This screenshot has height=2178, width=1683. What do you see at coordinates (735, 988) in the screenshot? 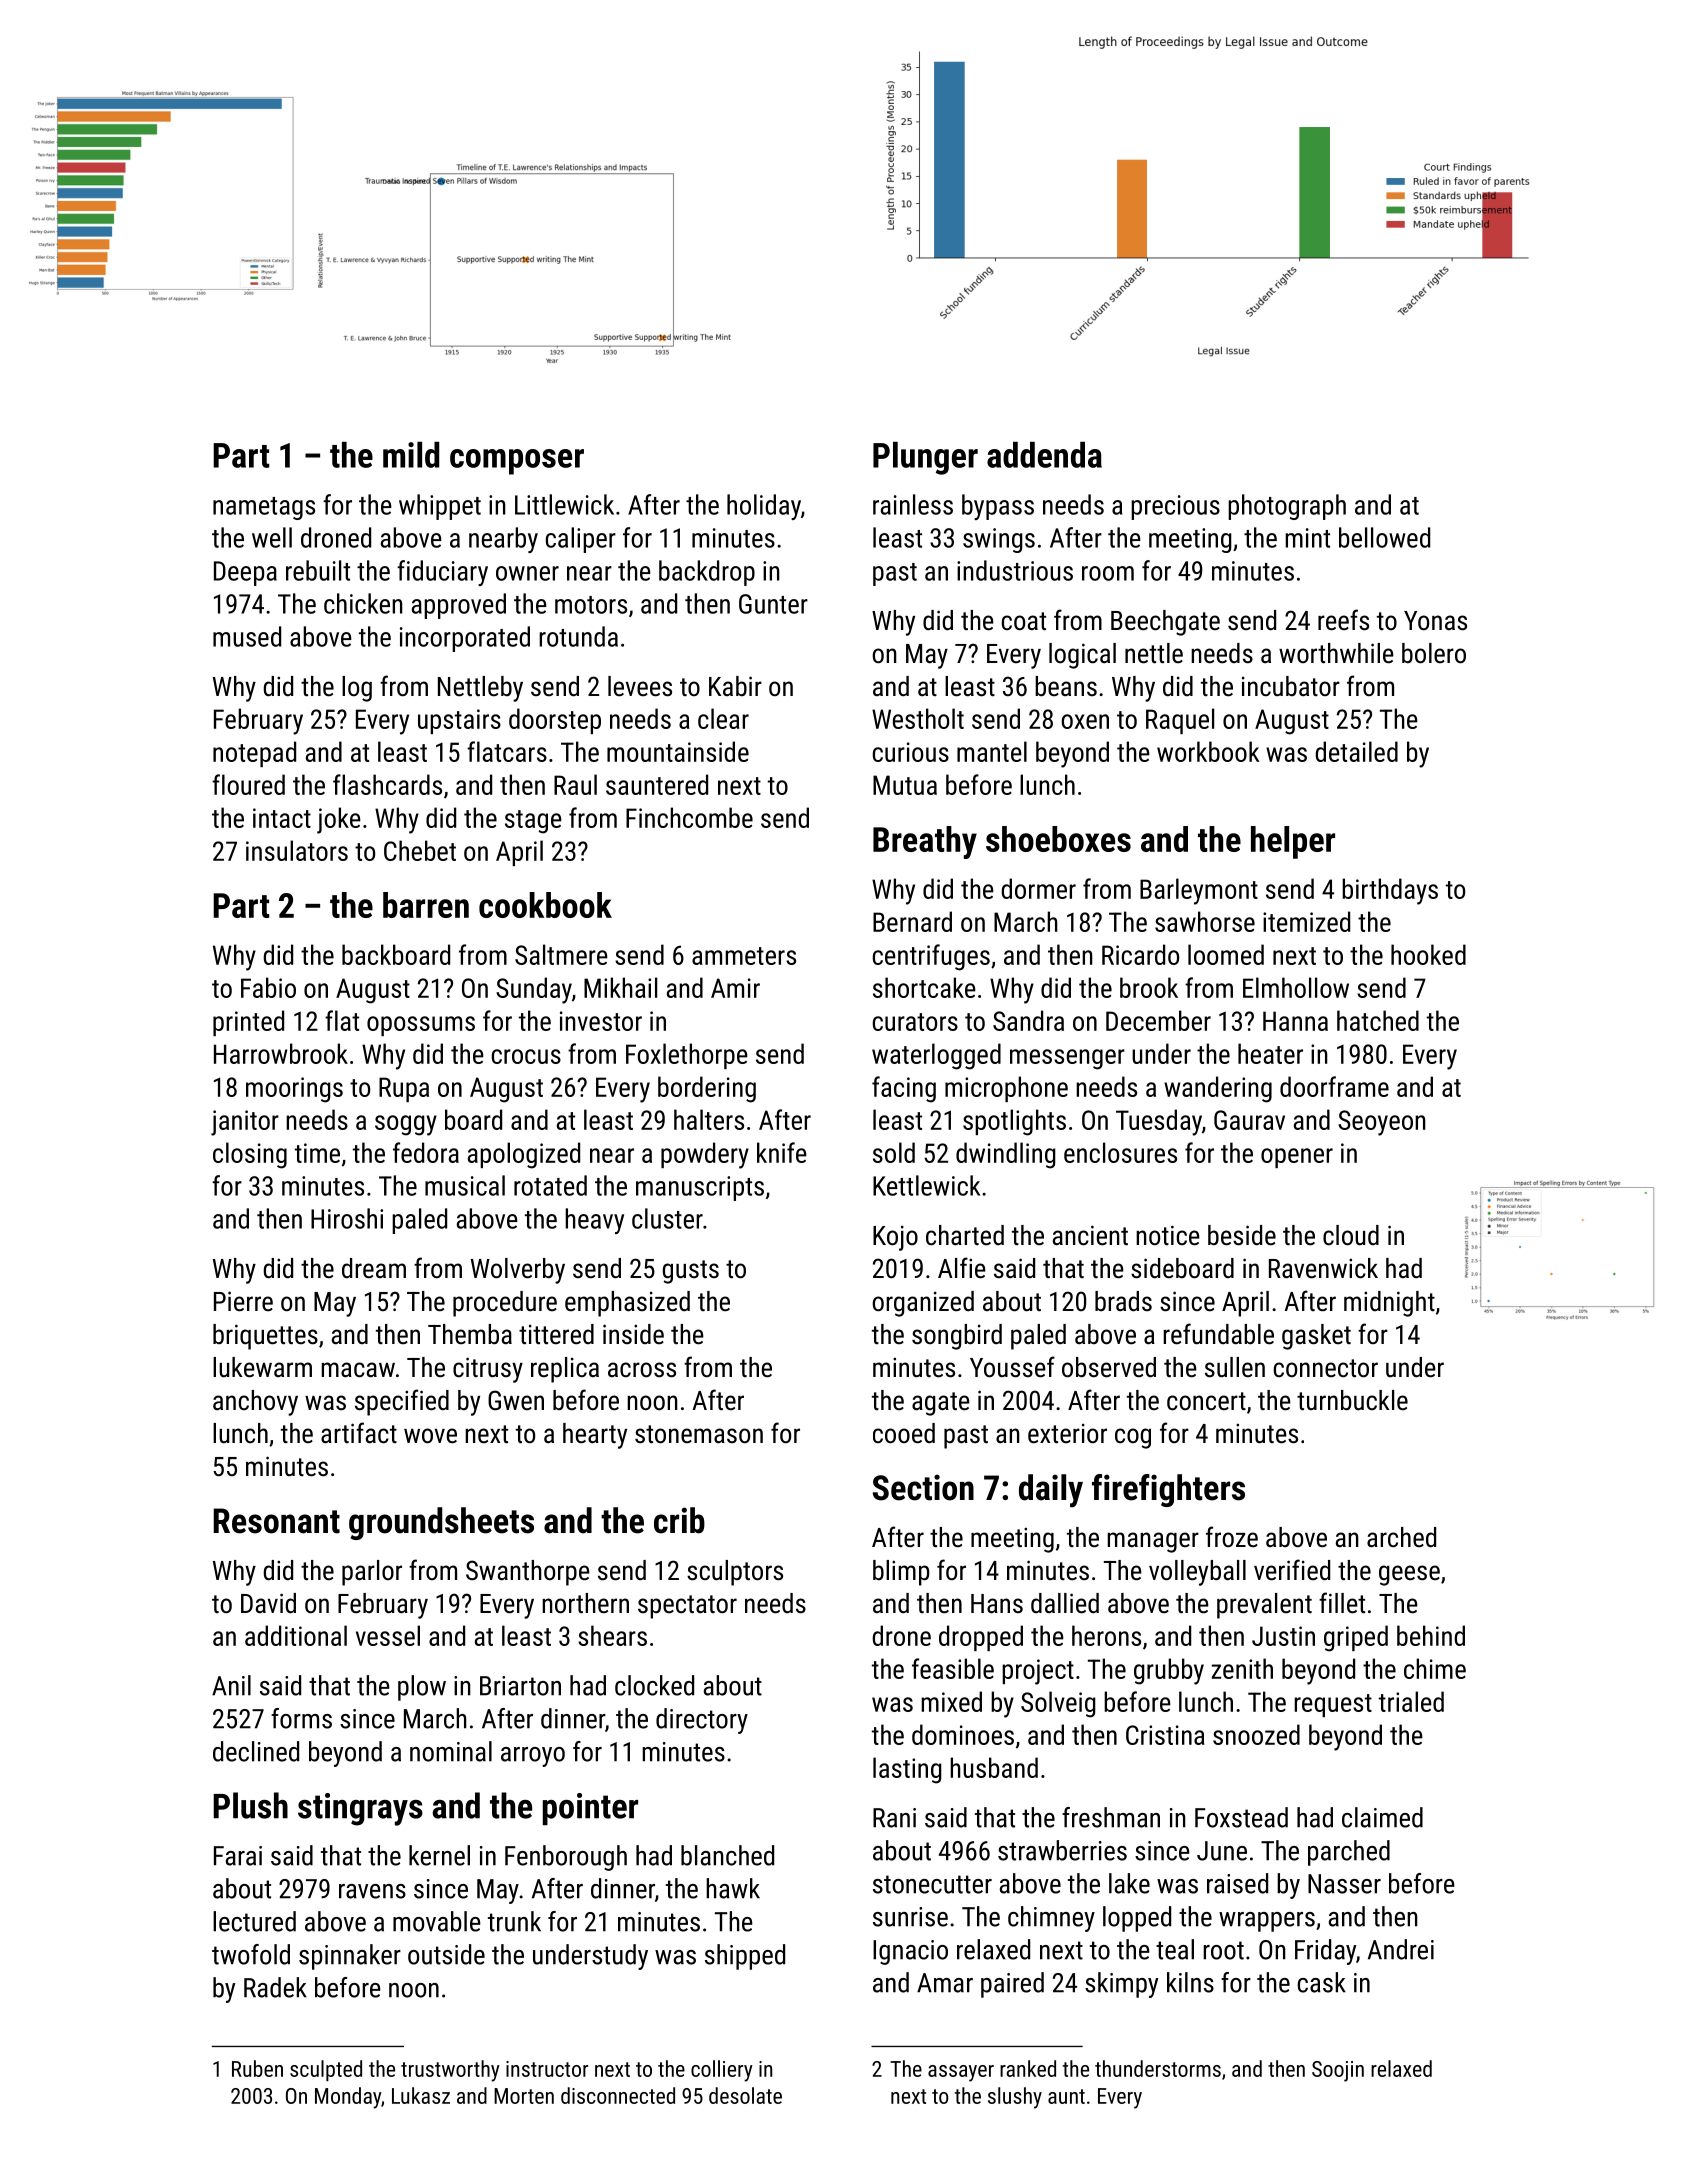
I see `Amir` at bounding box center [735, 988].
